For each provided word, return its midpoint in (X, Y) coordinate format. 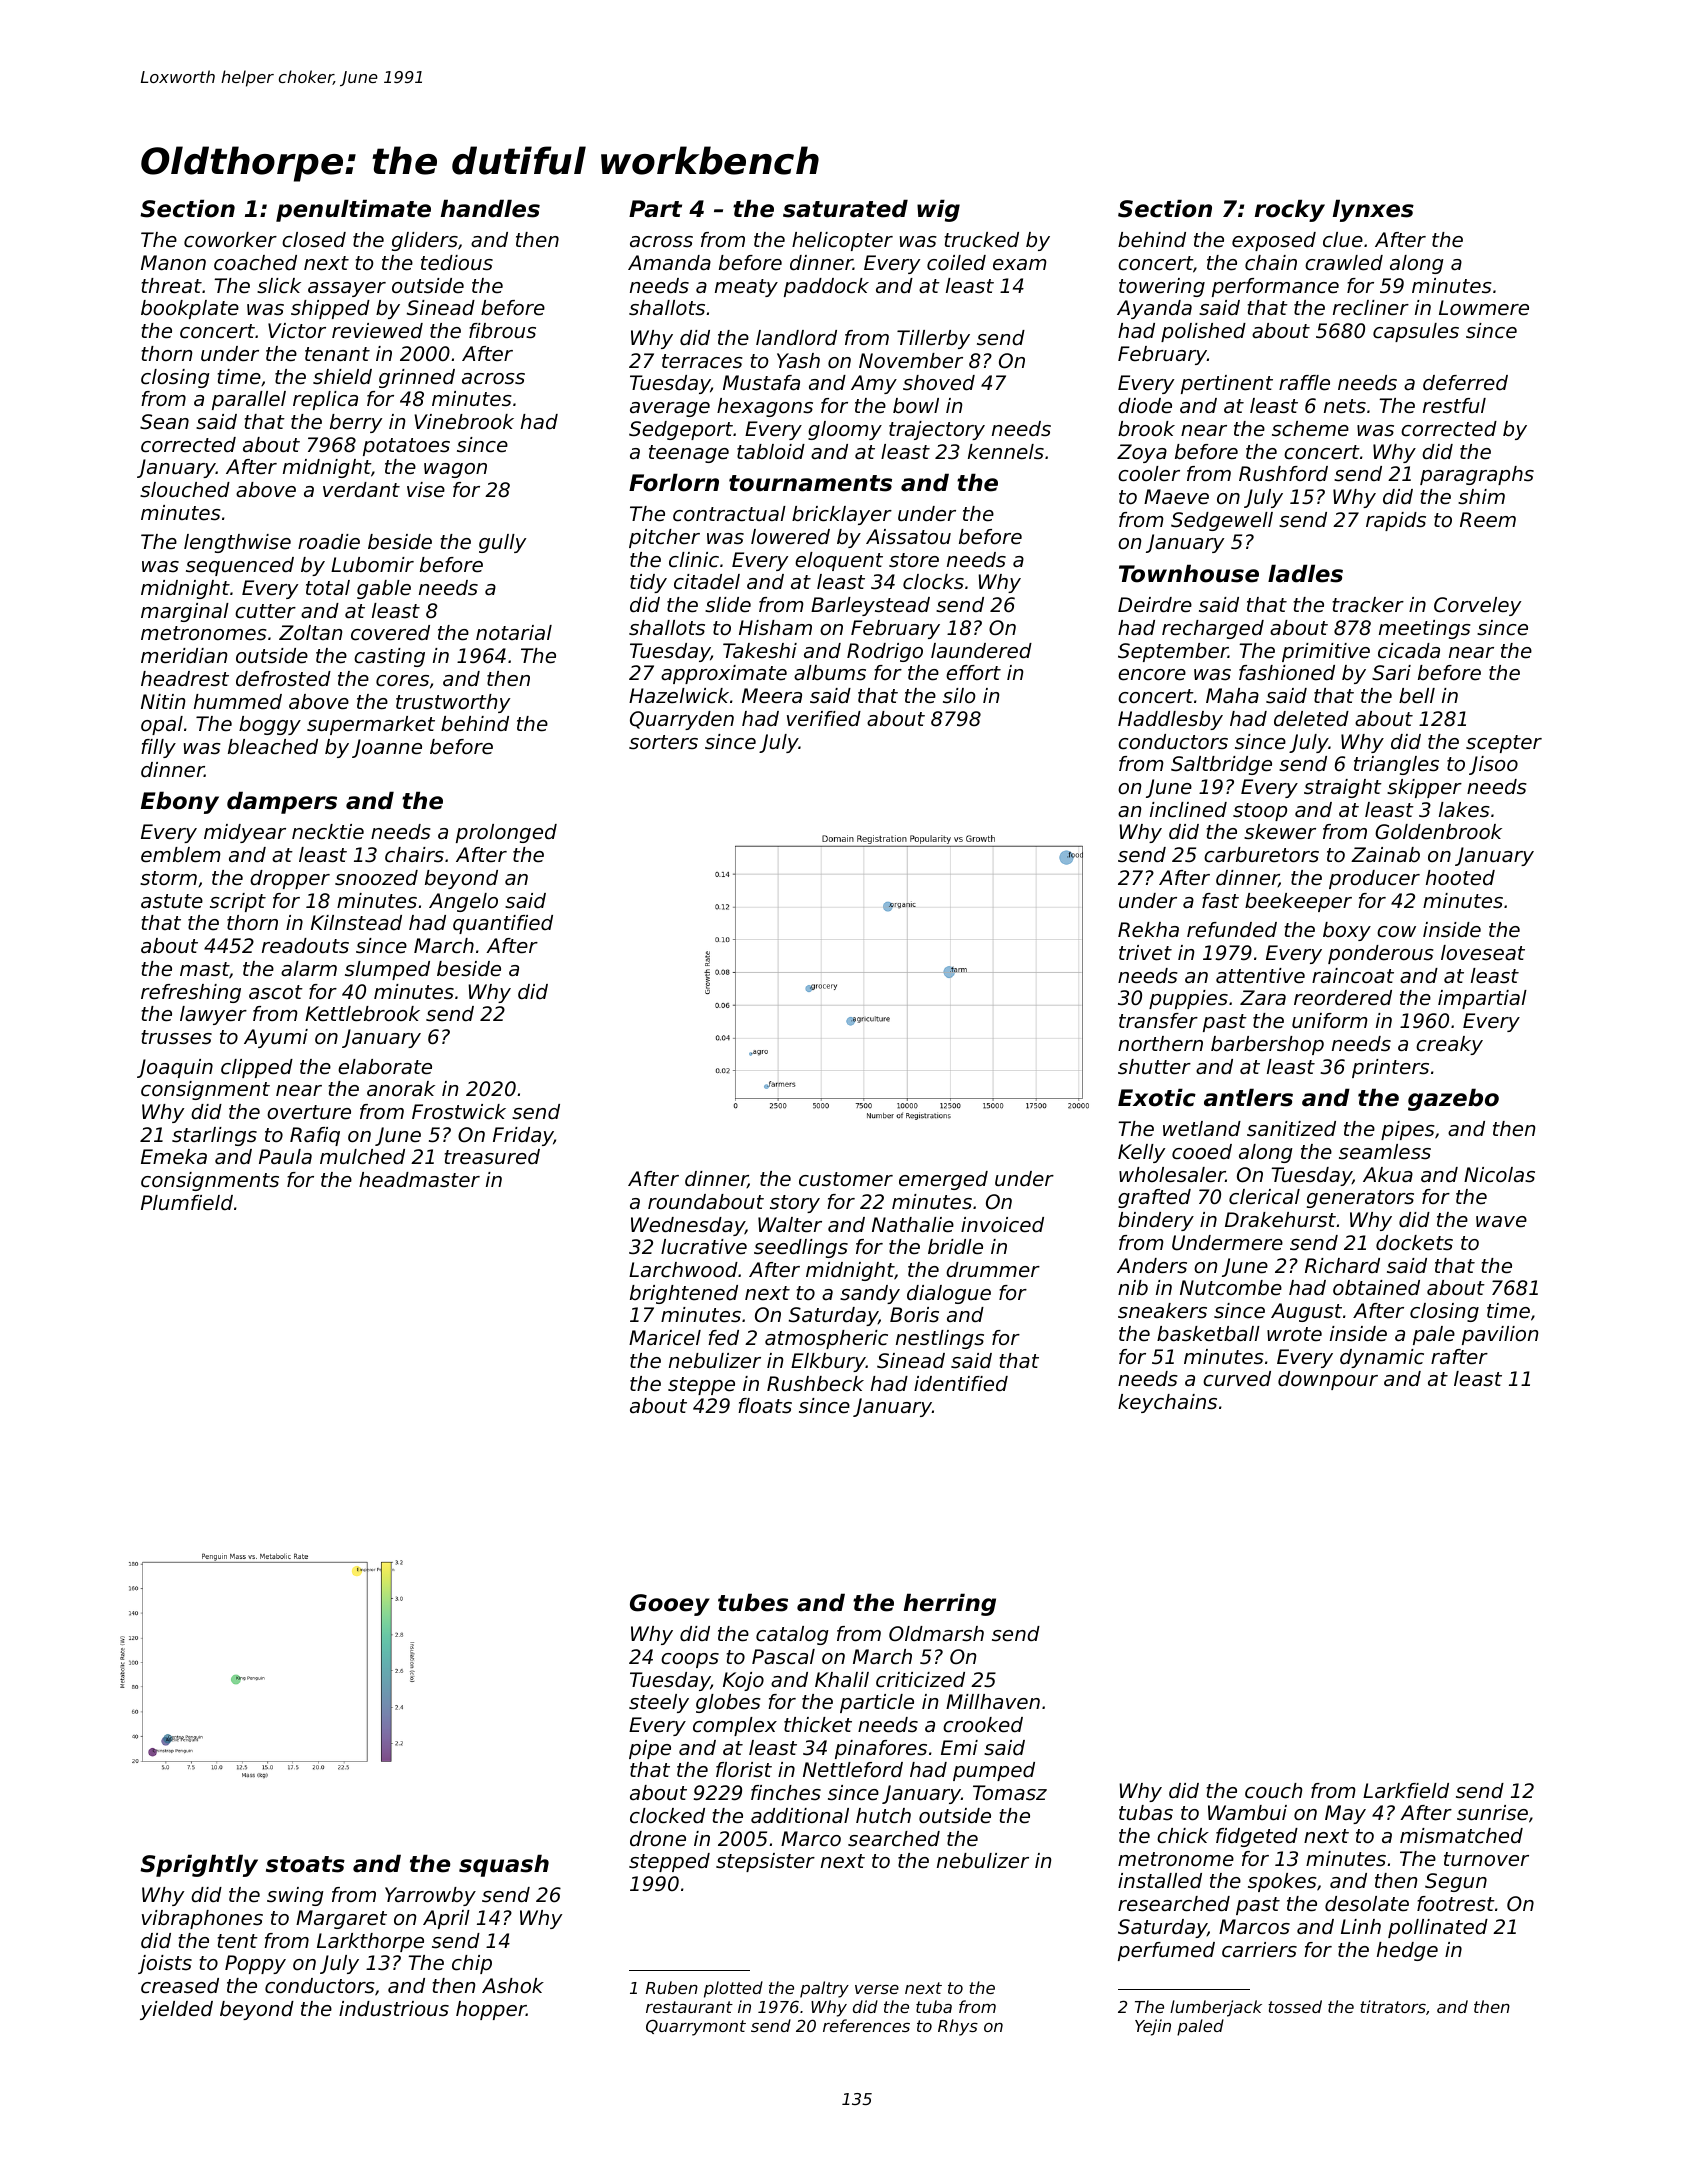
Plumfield (187, 1203)
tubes (753, 1602)
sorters (663, 742)
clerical (1264, 1197)
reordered (1343, 998)
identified (961, 1384)
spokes (1282, 1882)
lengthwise (237, 543)
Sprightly (199, 1865)
